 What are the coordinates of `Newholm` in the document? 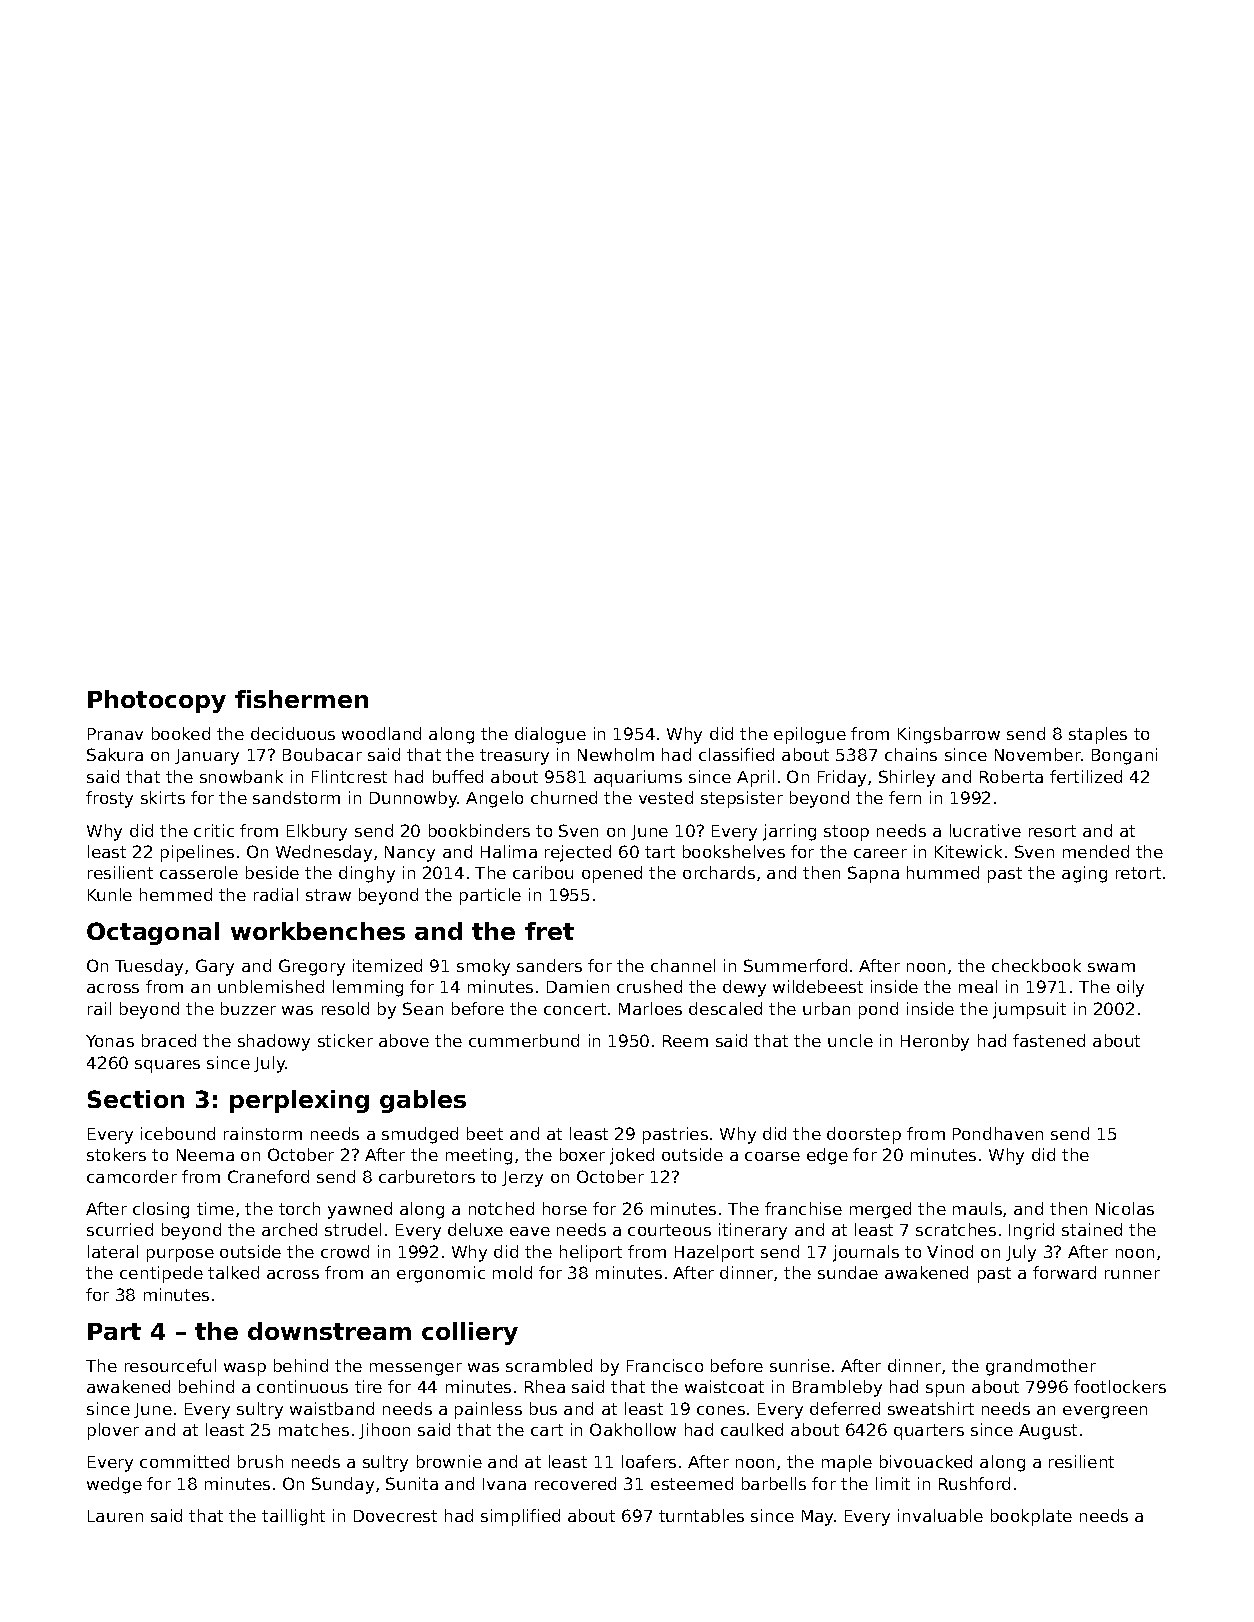 It's located at (616, 754).
